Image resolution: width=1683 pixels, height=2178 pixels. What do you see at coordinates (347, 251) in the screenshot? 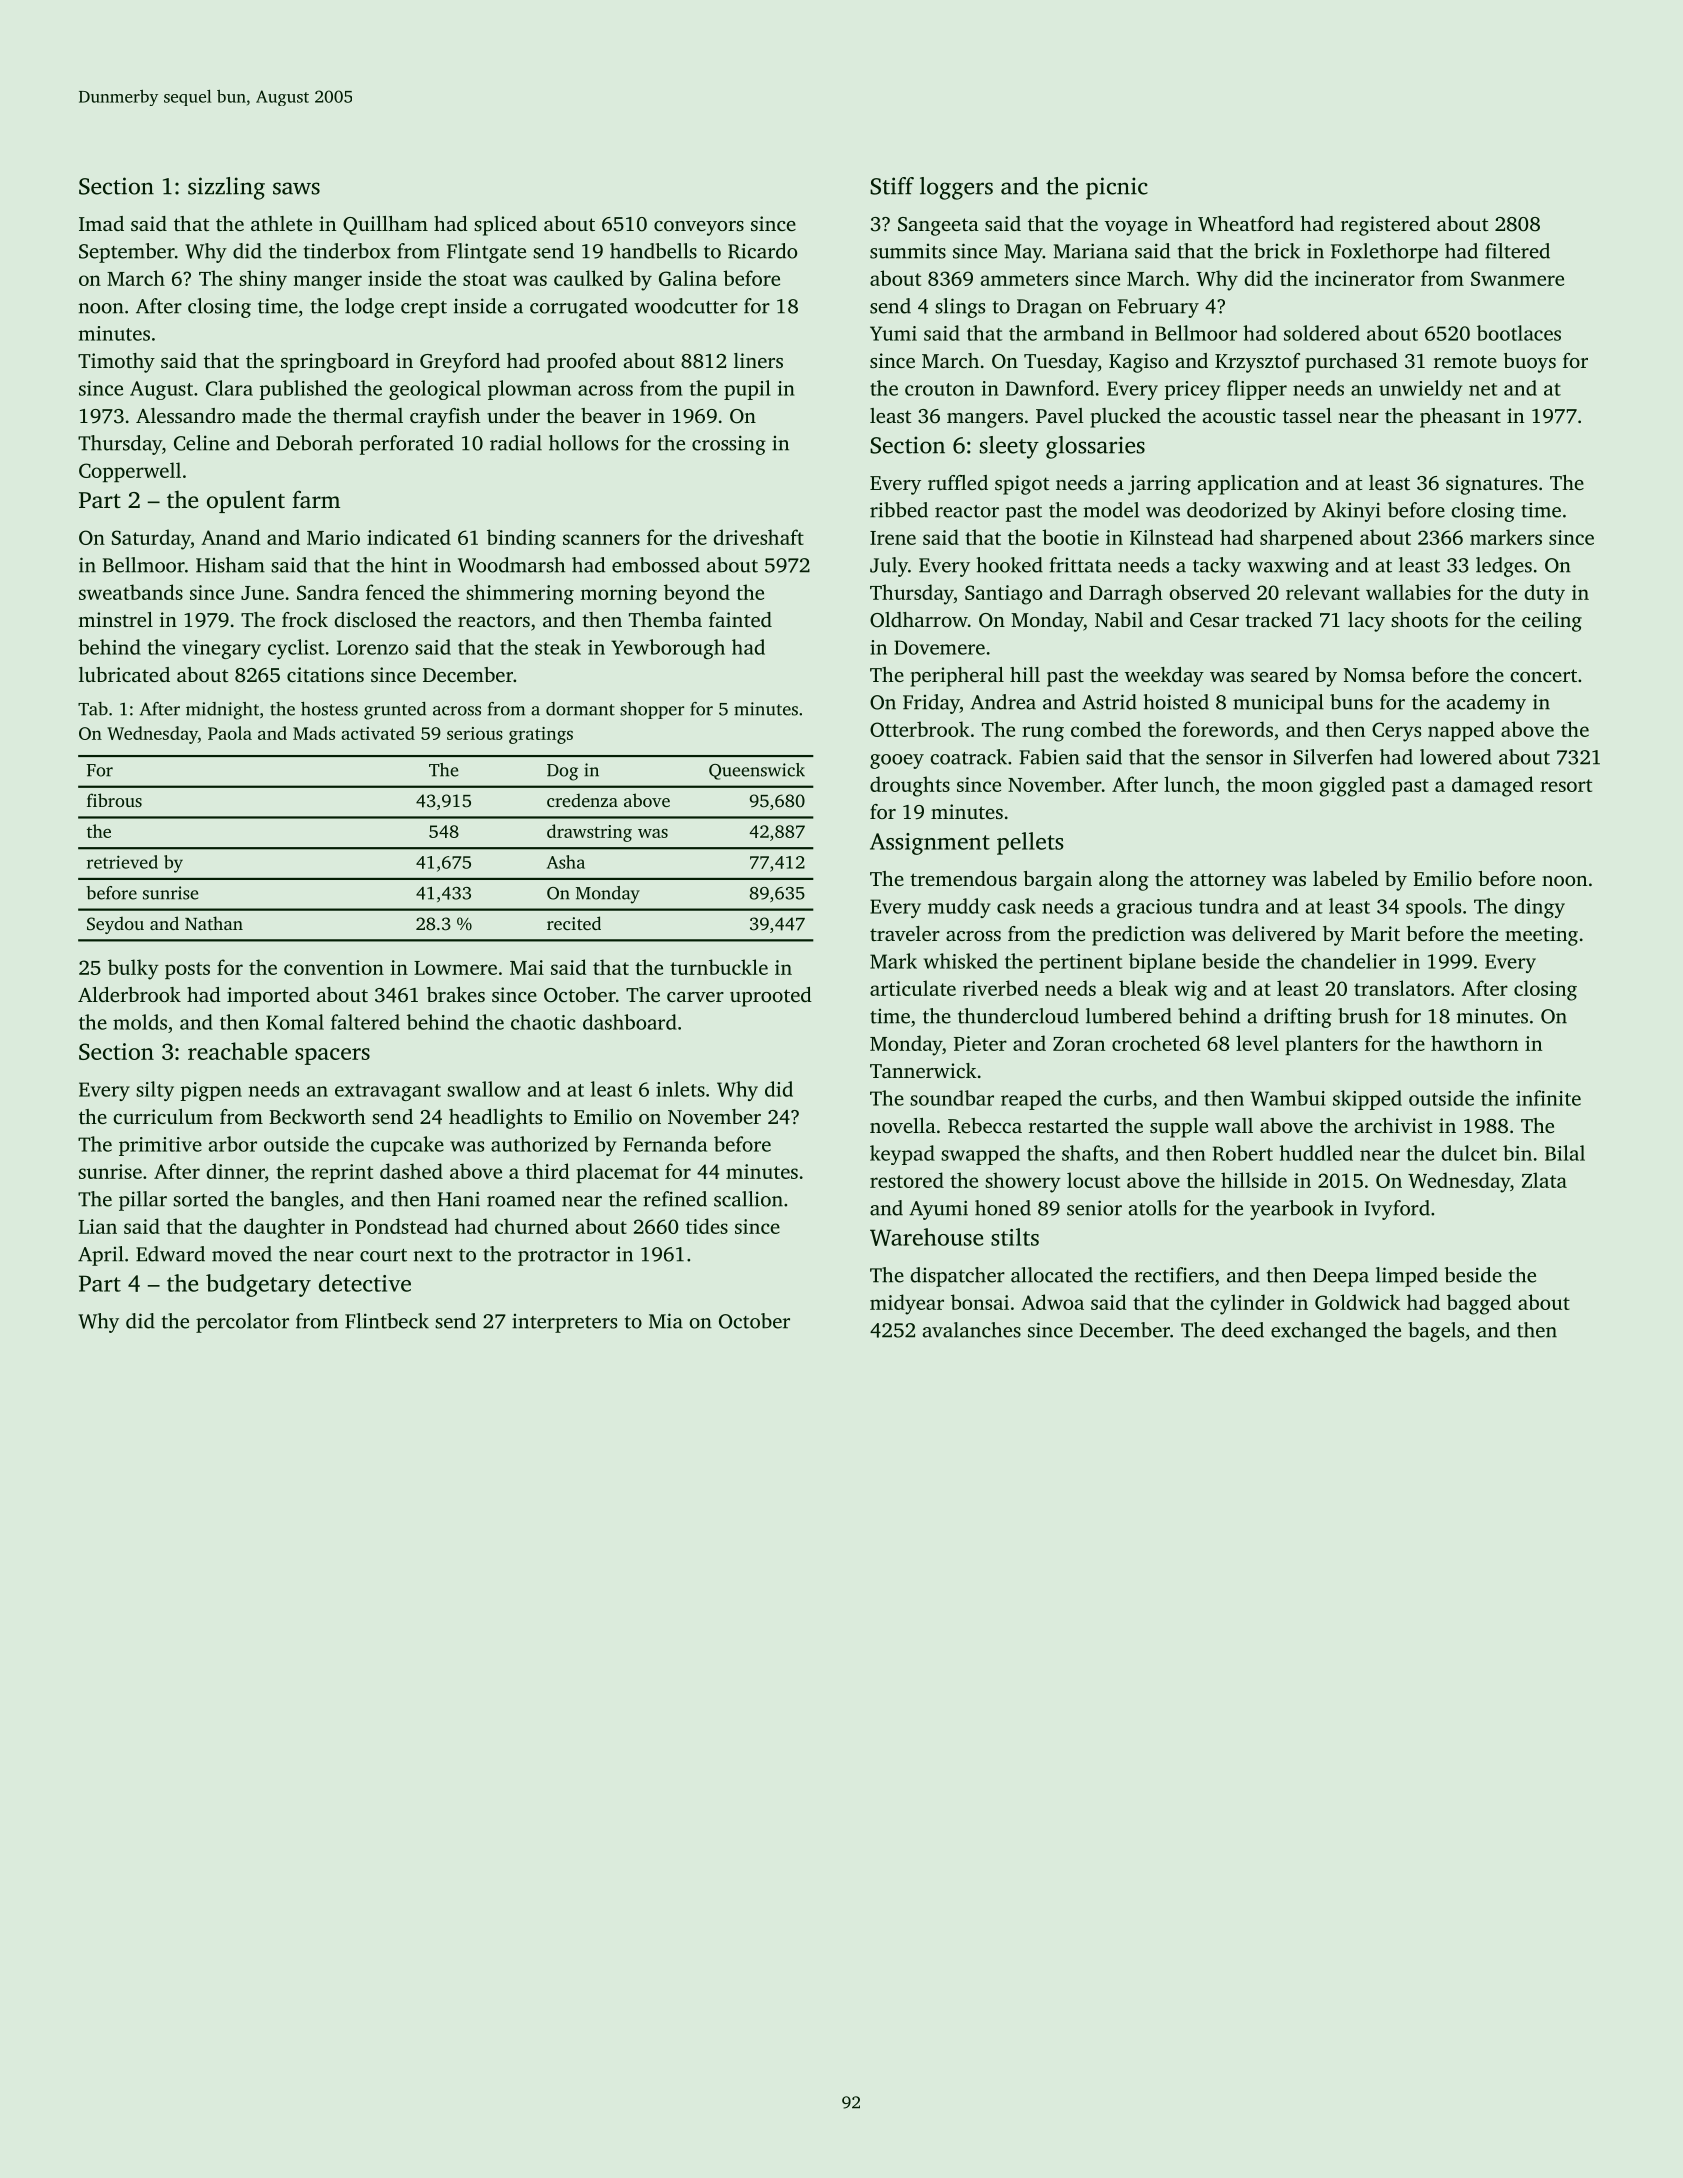
I see `tinderbox` at bounding box center [347, 251].
